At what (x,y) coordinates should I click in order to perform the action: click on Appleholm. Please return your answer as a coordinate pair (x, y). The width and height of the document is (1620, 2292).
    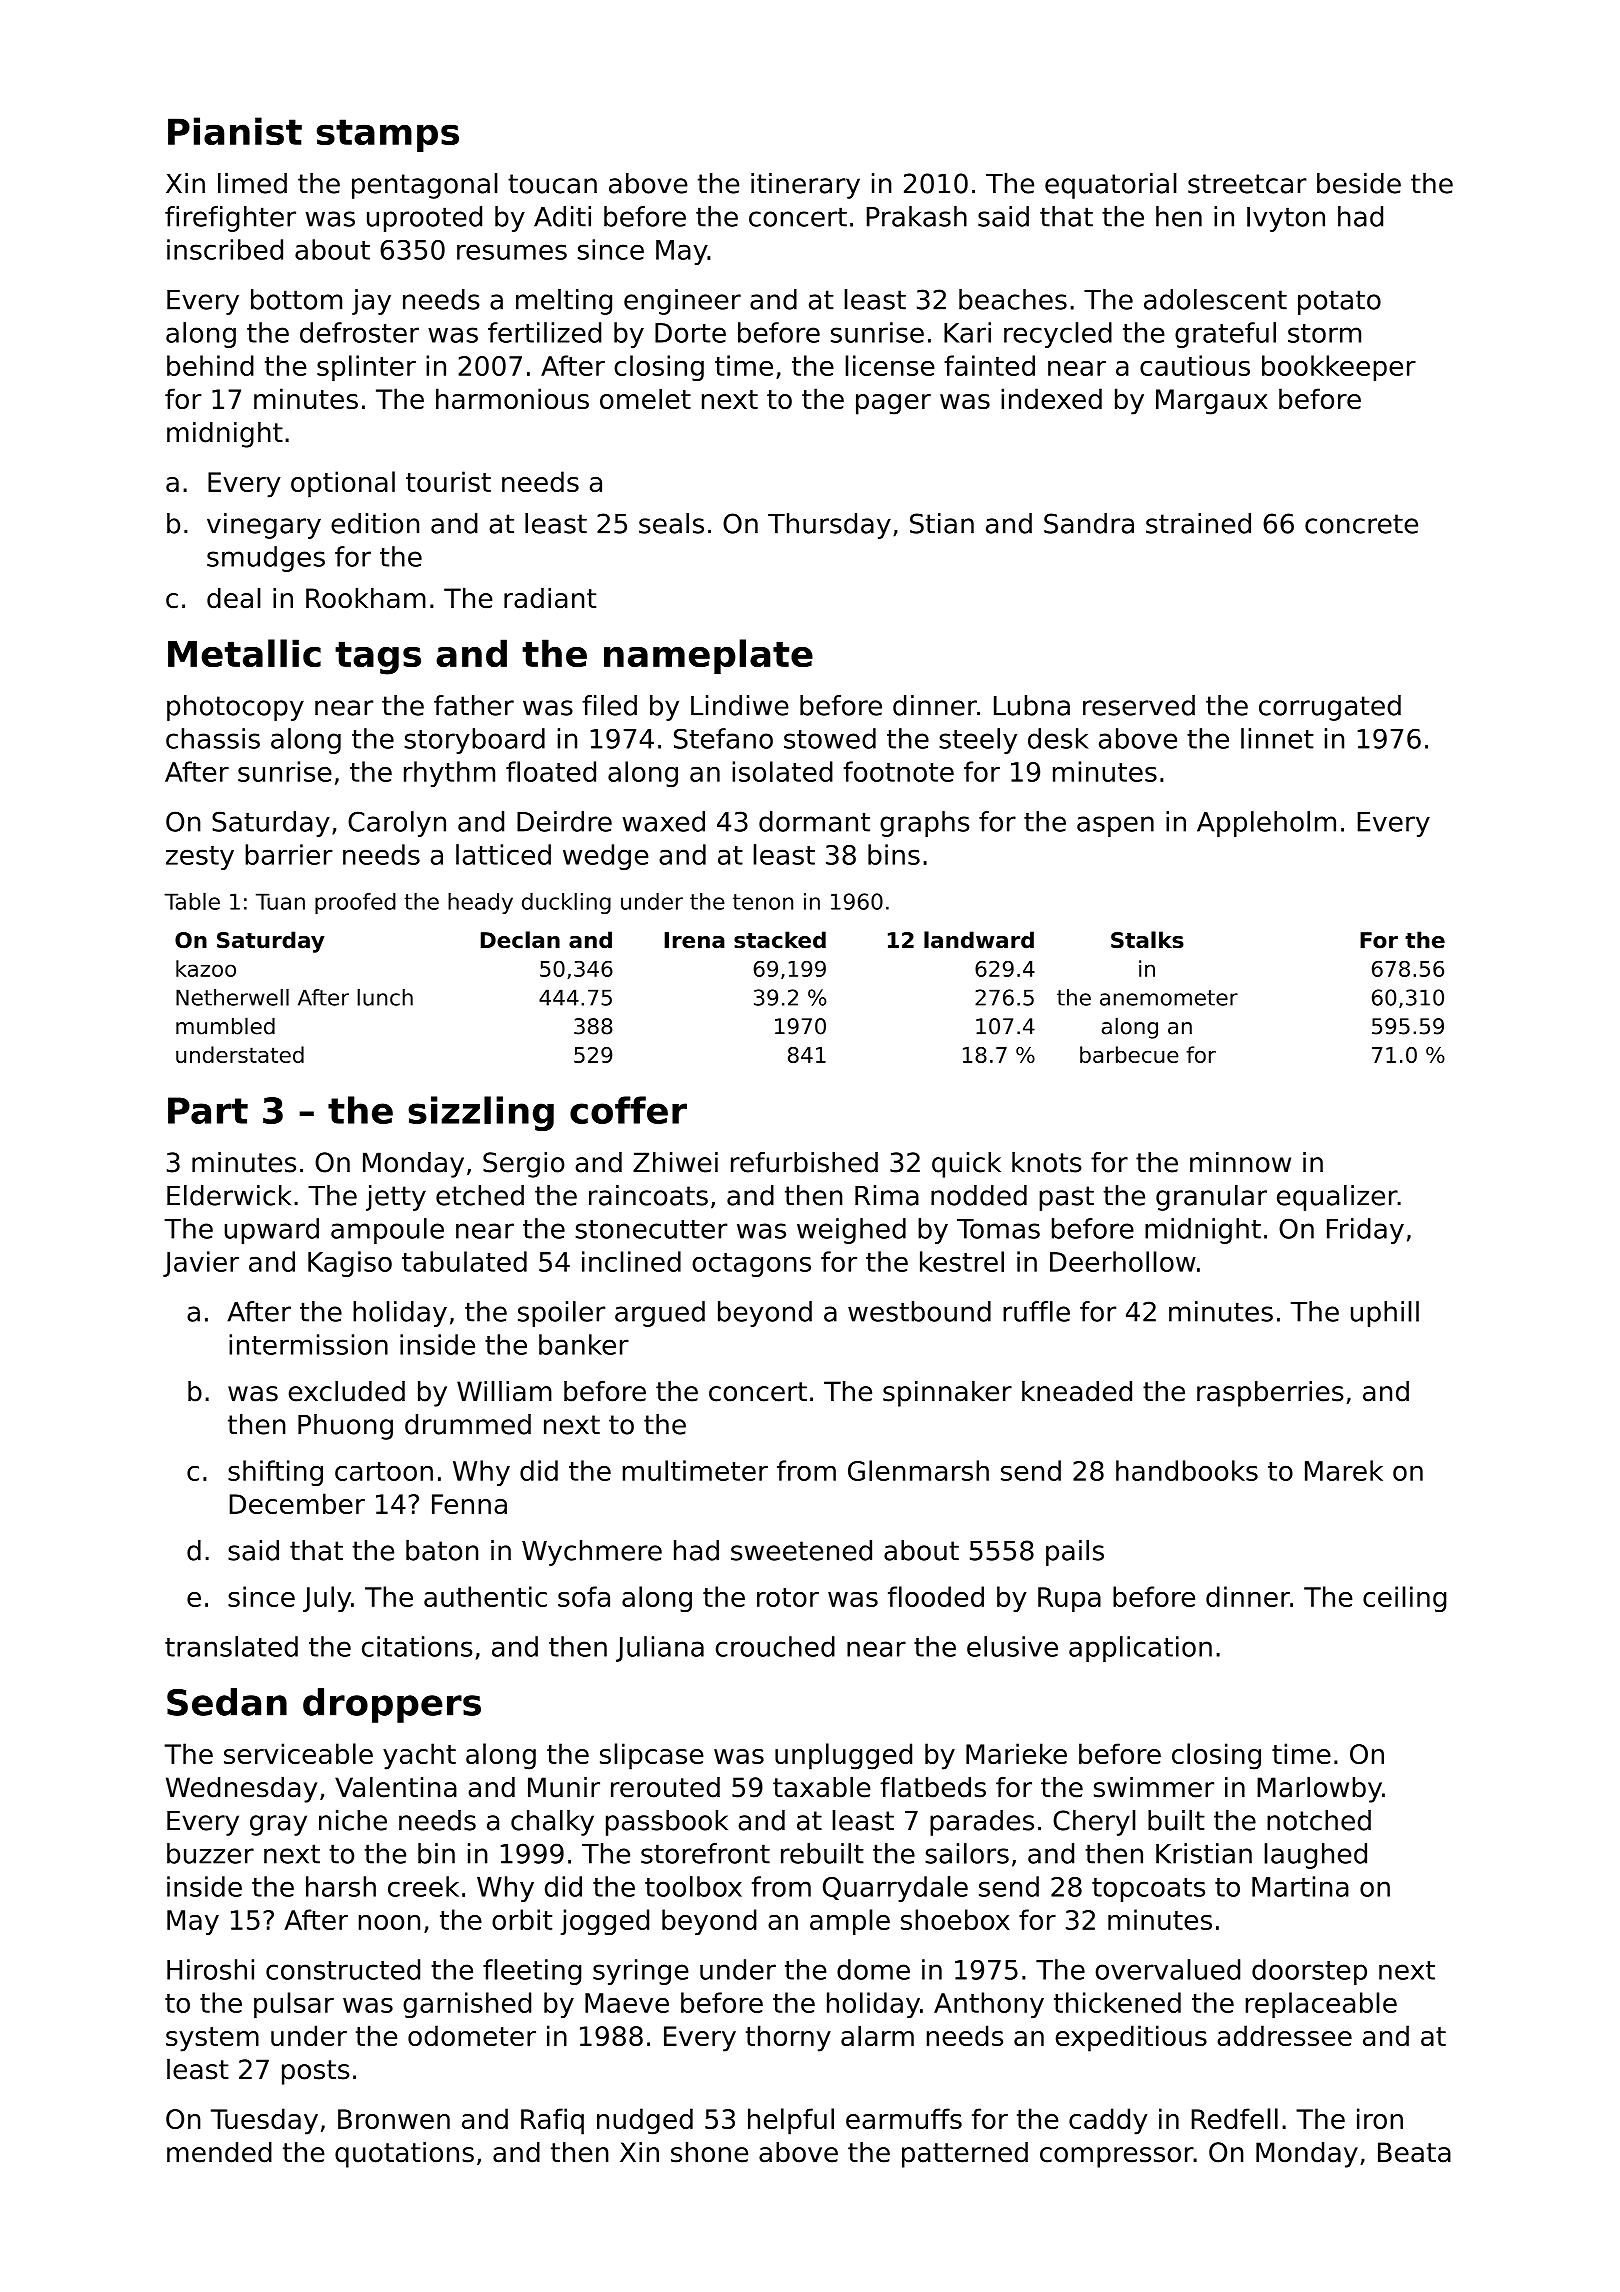
    Looking at the image, I should click on (1266, 824).
